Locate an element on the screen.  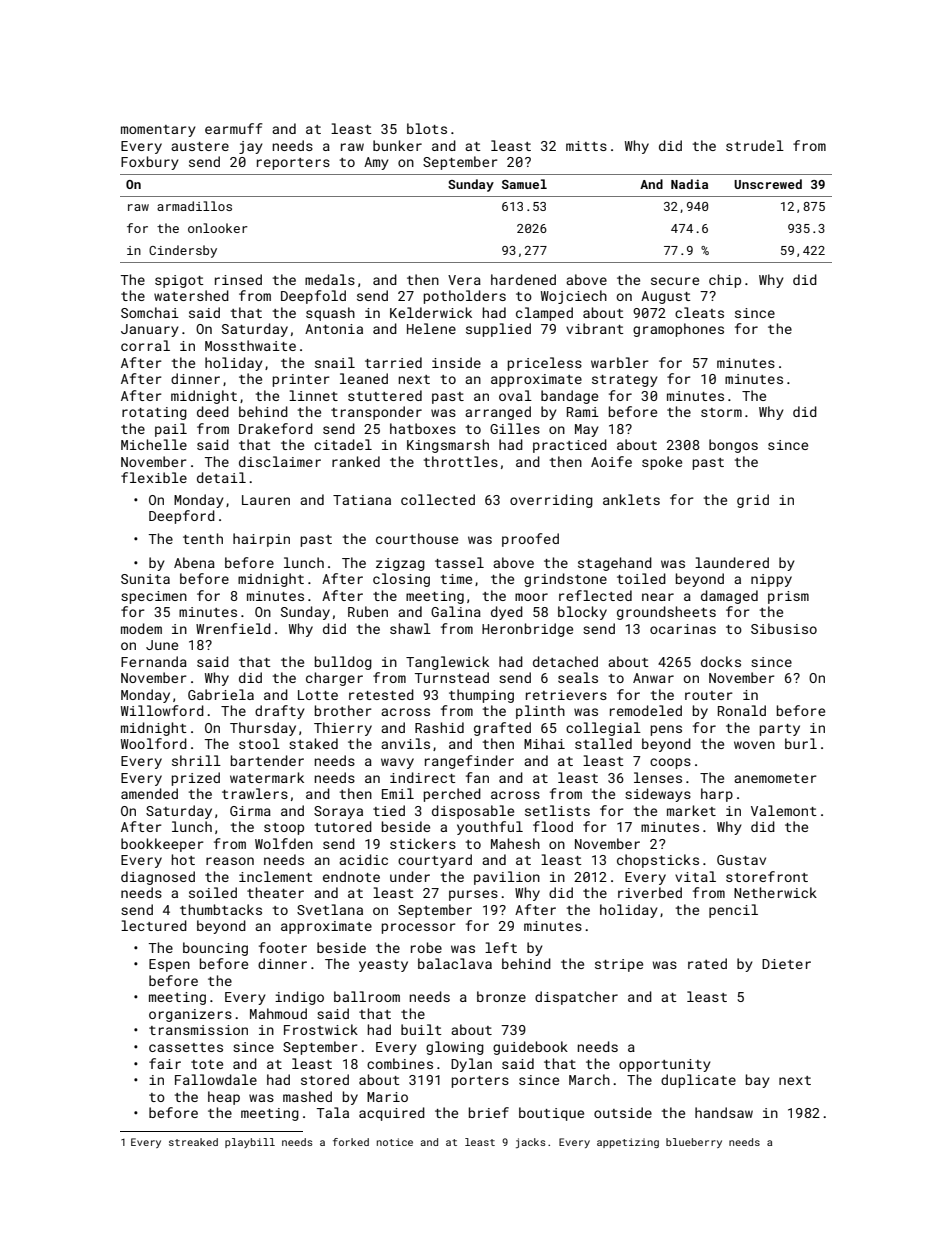
pavilion is located at coordinates (507, 878).
